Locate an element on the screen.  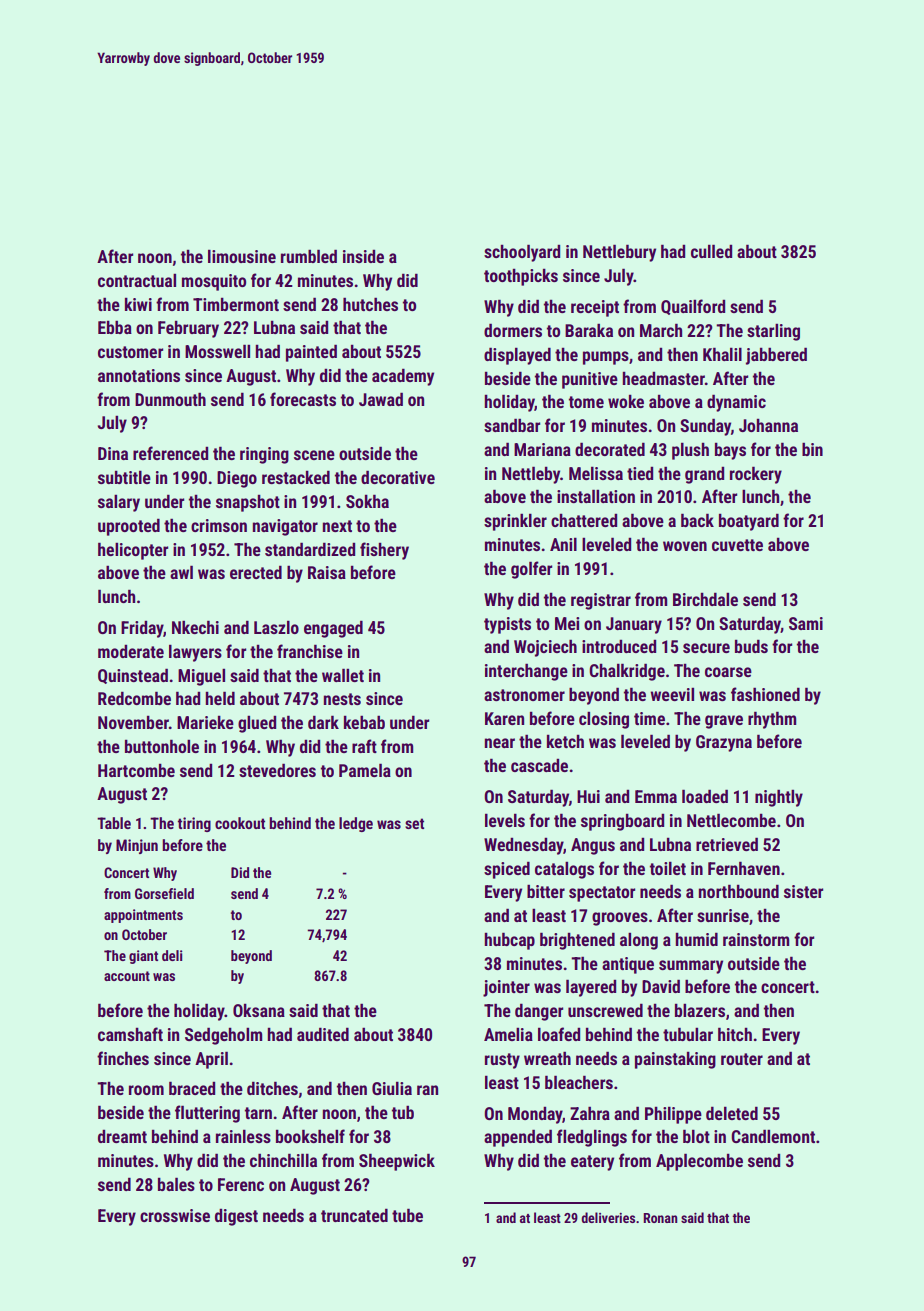
tube is located at coordinates (407, 1215).
